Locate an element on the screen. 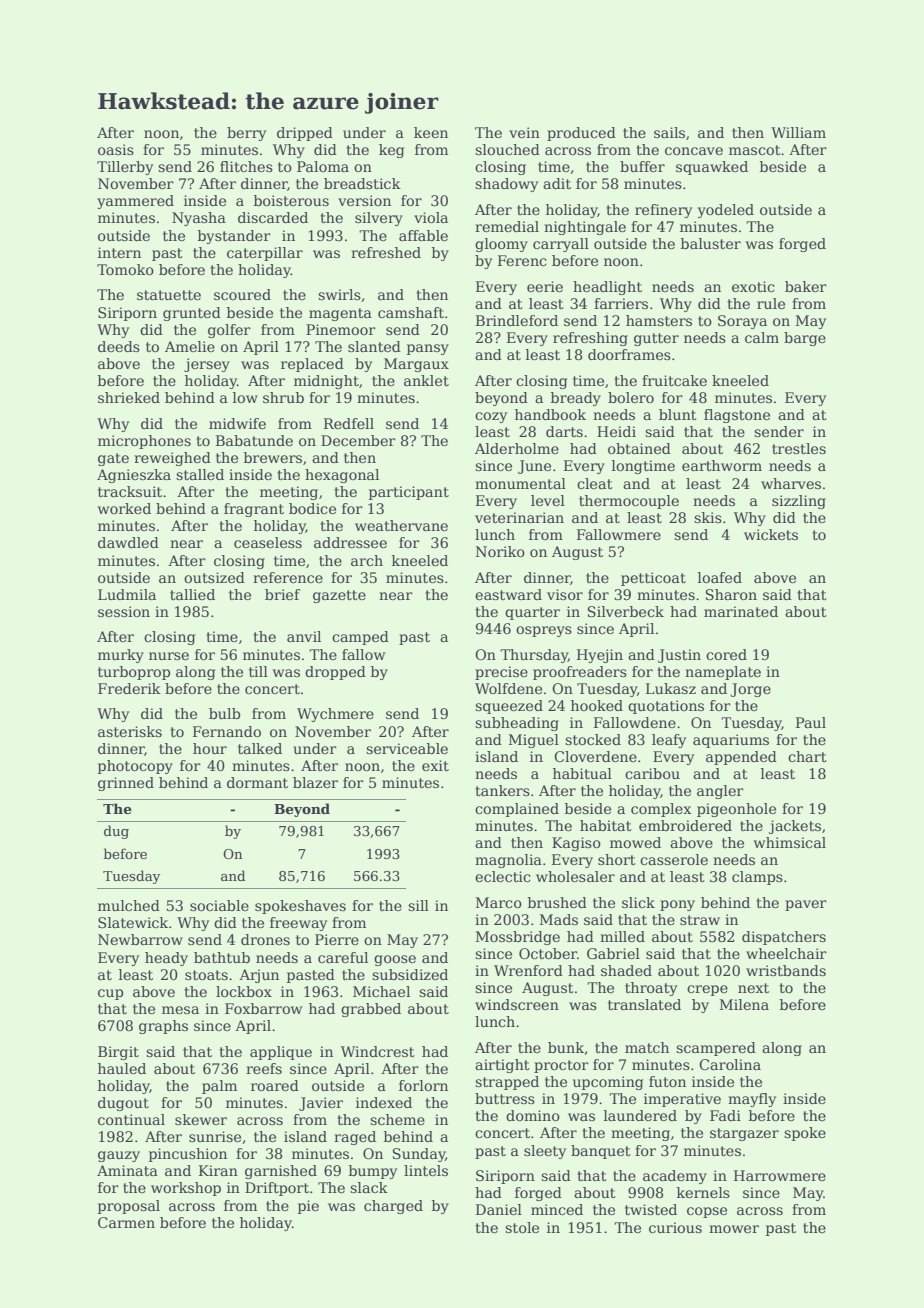 The image size is (924, 1308). Agnieszka is located at coordinates (134, 476).
